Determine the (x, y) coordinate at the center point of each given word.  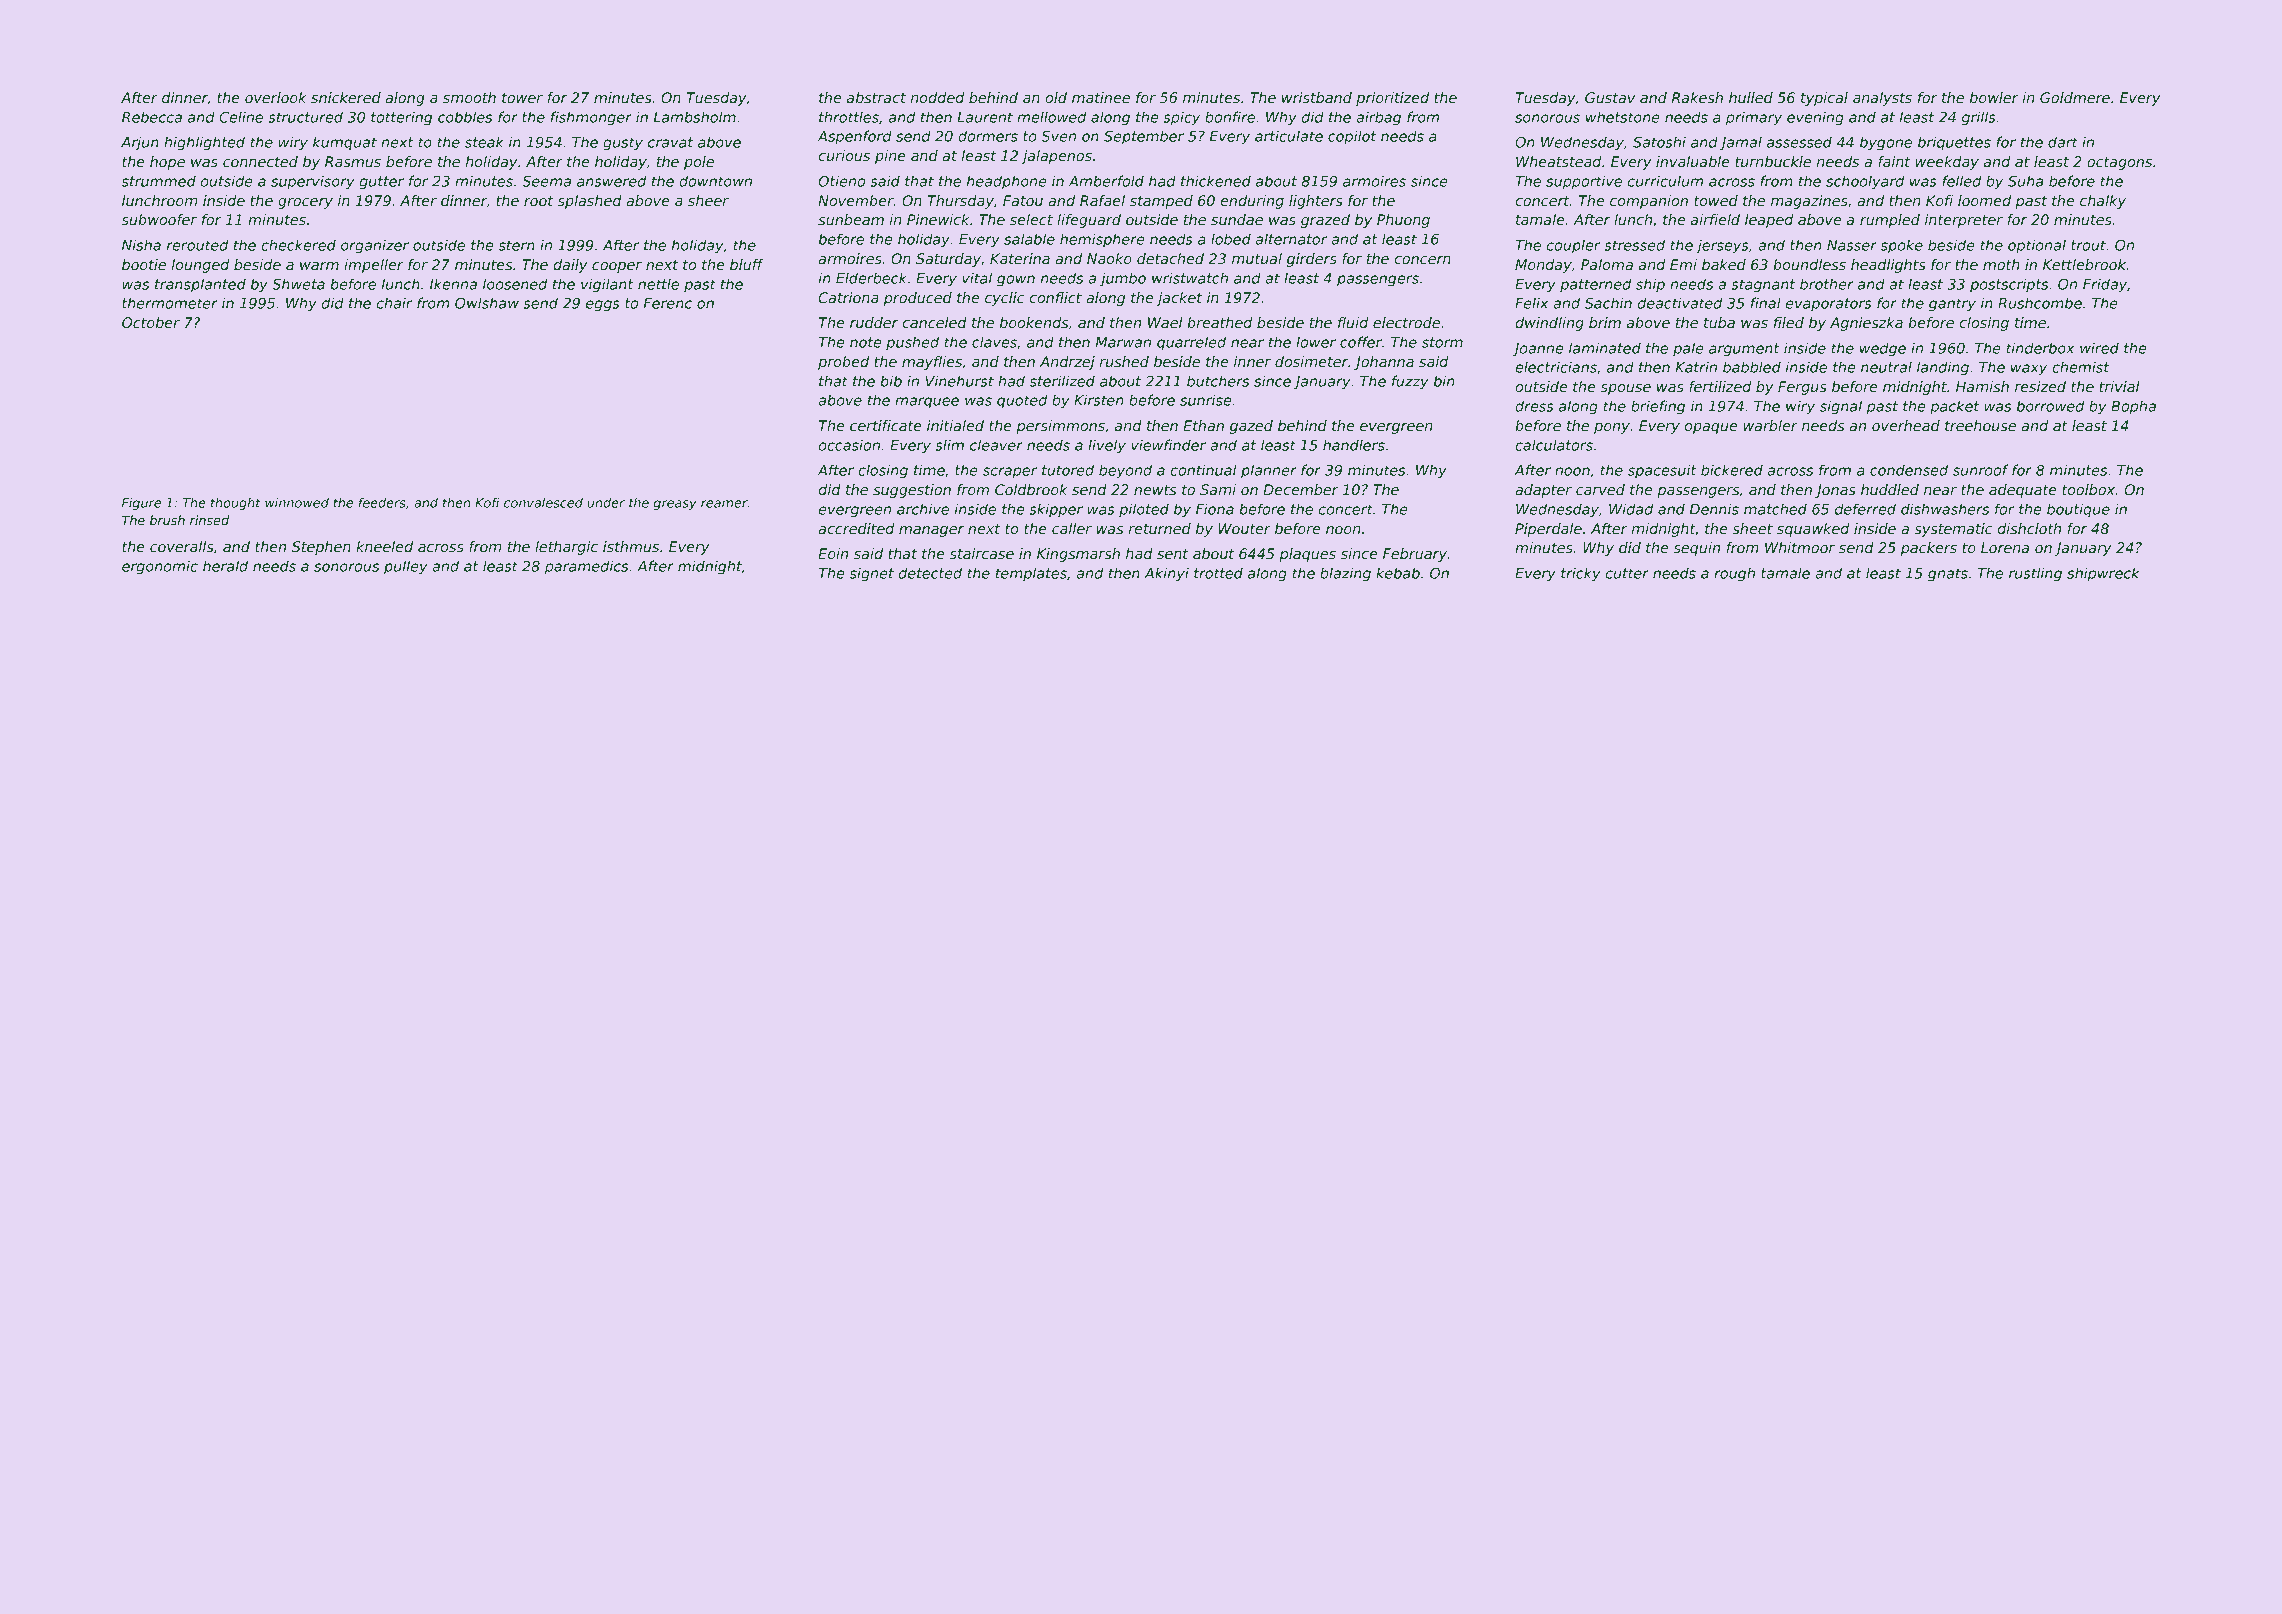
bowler (1994, 97)
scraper (1010, 473)
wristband (1317, 97)
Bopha (2133, 407)
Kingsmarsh (1078, 555)
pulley (405, 567)
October (151, 322)
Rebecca (152, 117)
